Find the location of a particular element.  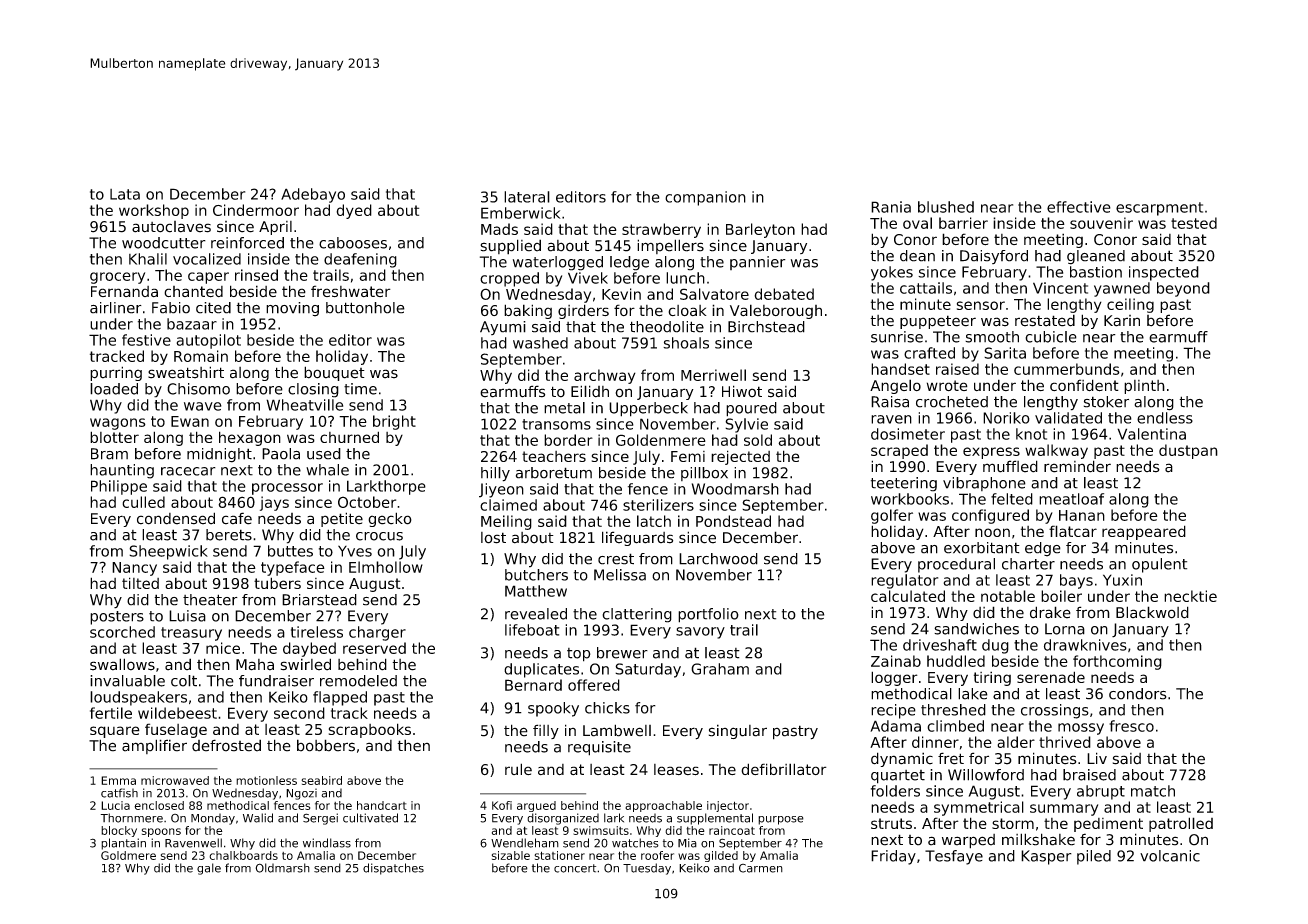

escarpment is located at coordinates (1159, 209).
